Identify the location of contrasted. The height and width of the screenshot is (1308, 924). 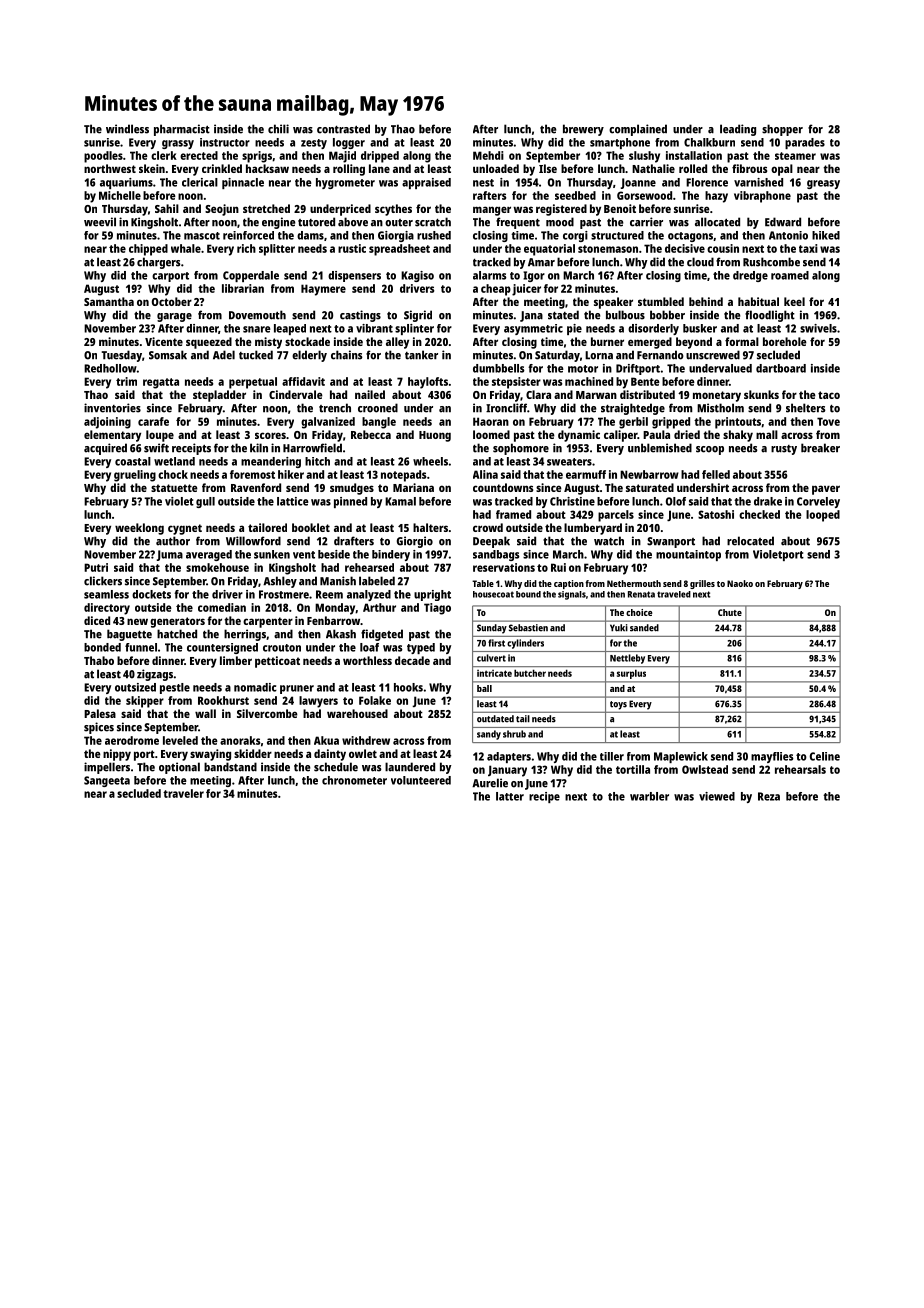
(343, 129).
